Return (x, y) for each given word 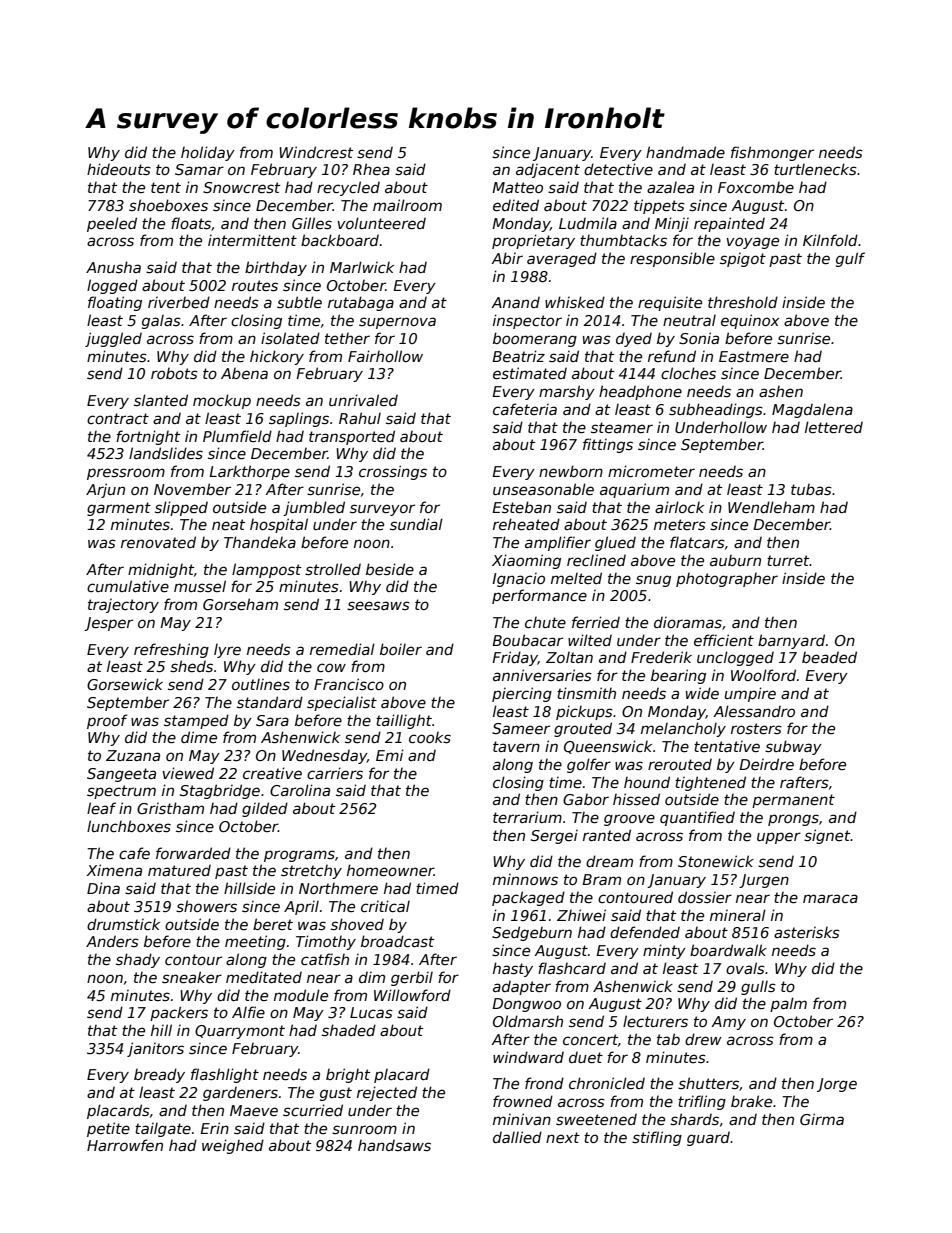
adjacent (548, 170)
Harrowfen (125, 1145)
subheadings (716, 410)
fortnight (148, 437)
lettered (834, 427)
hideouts (119, 169)
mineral (738, 915)
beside (390, 569)
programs (299, 856)
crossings (393, 472)
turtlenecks (815, 169)
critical (385, 906)
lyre (227, 651)
